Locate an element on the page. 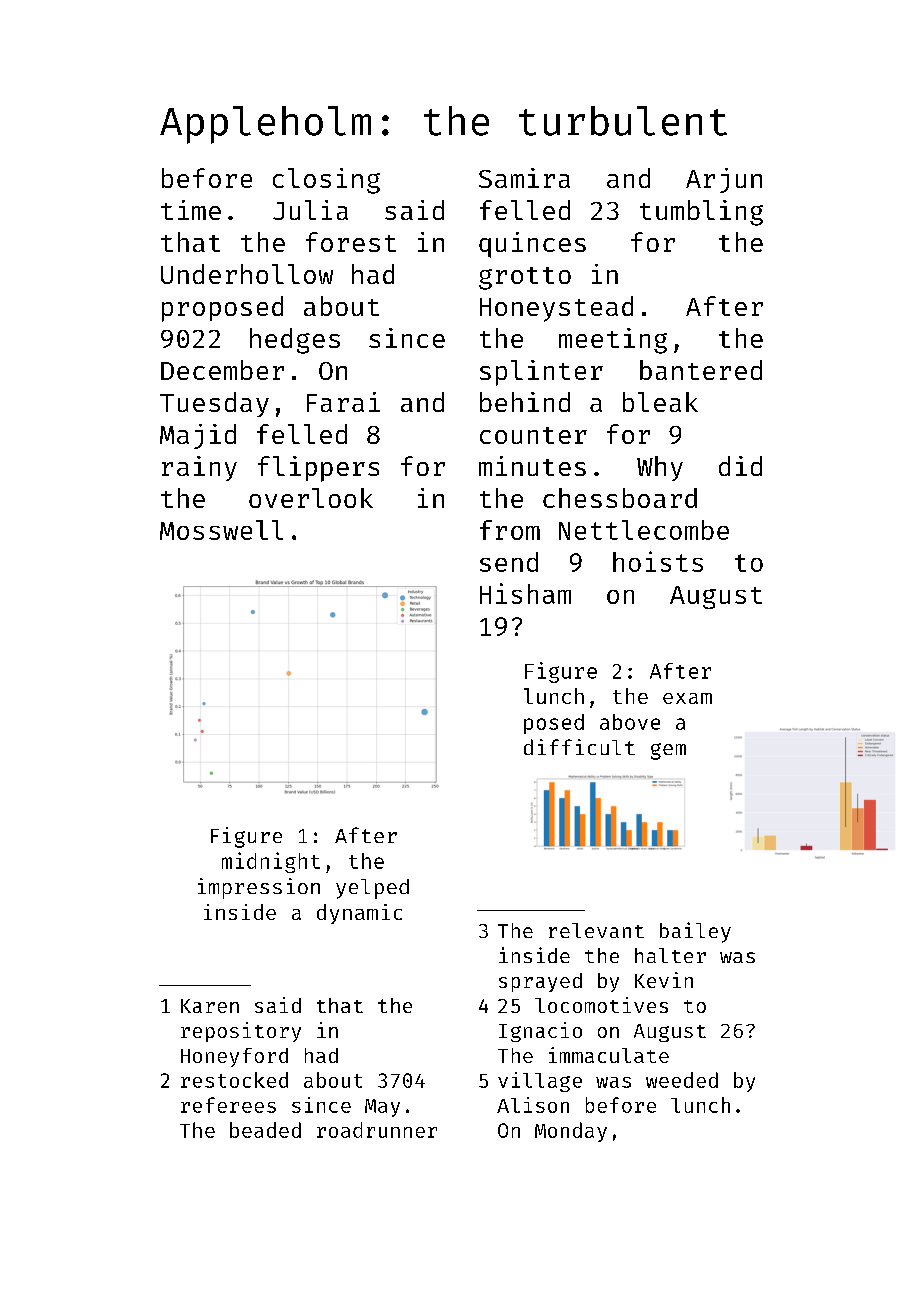  difficult is located at coordinates (579, 747).
